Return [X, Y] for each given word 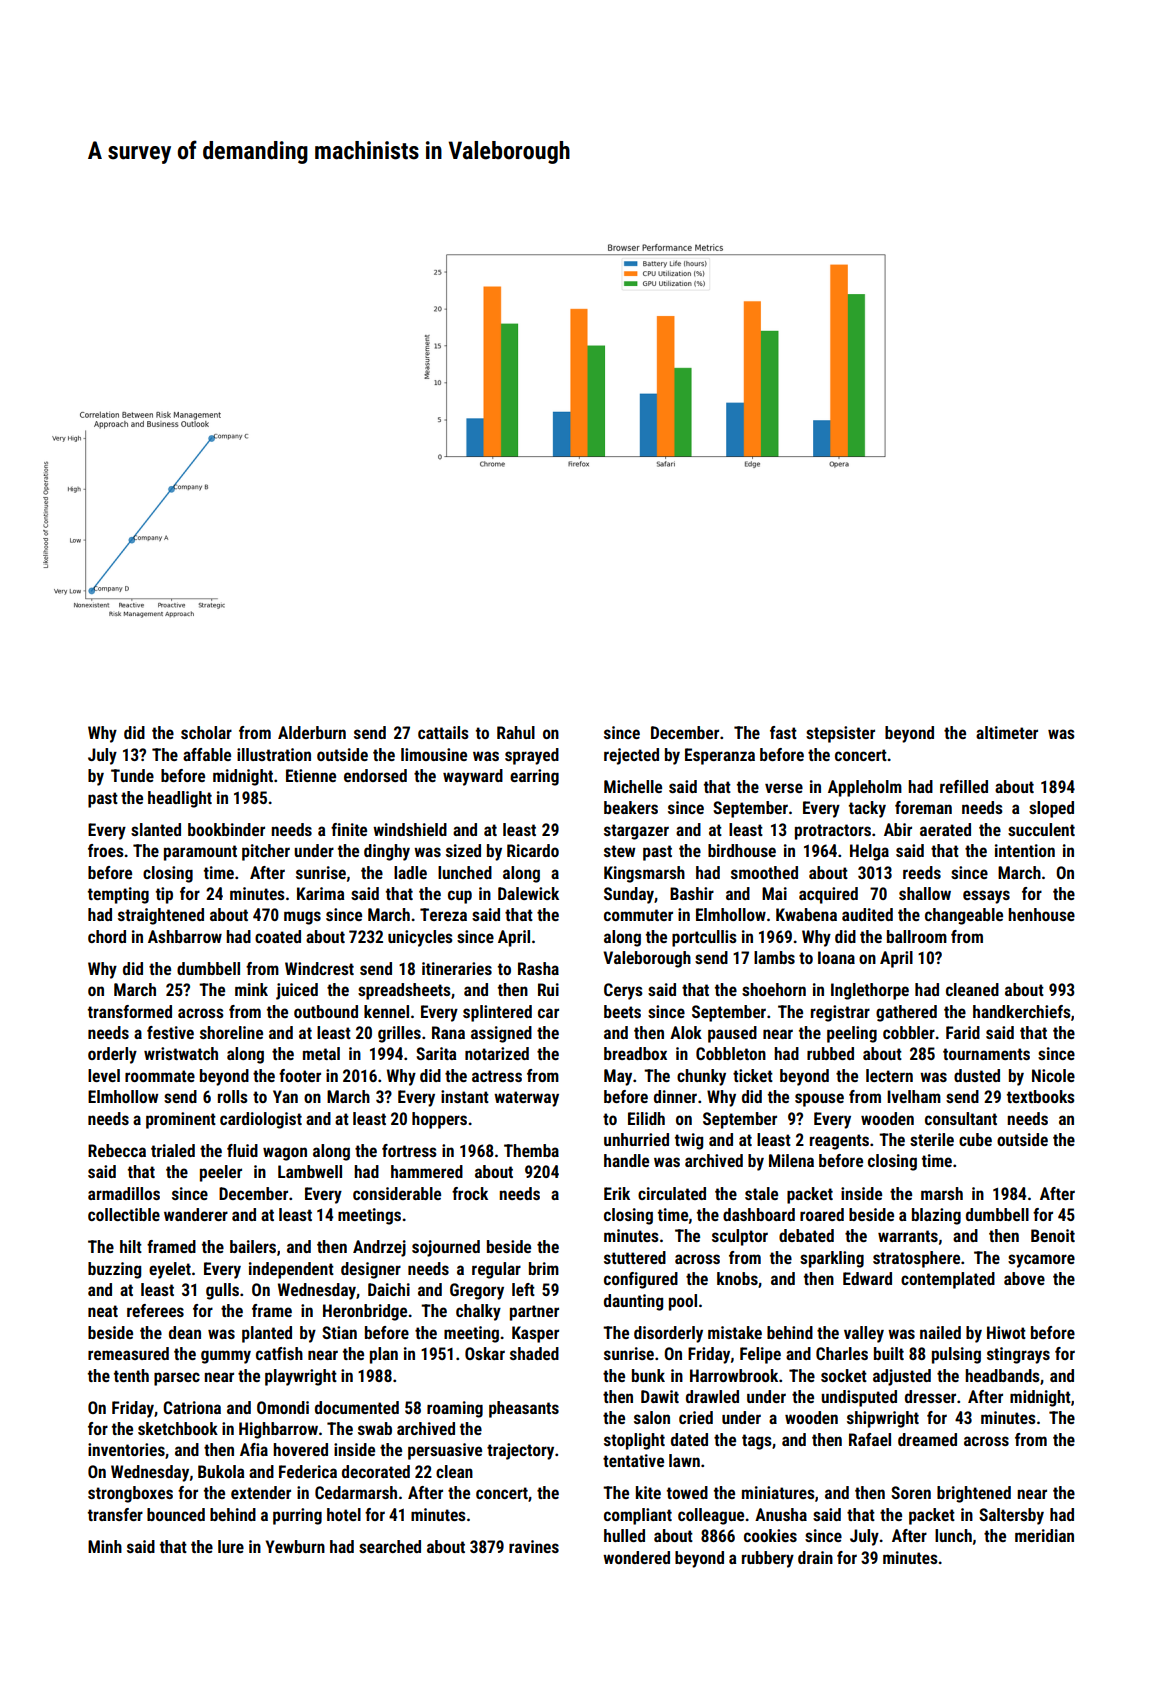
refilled [964, 786]
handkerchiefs [1022, 1011]
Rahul [516, 732]
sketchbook [178, 1428]
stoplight [634, 1441]
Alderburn [312, 732]
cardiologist [261, 1120]
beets [622, 1011]
